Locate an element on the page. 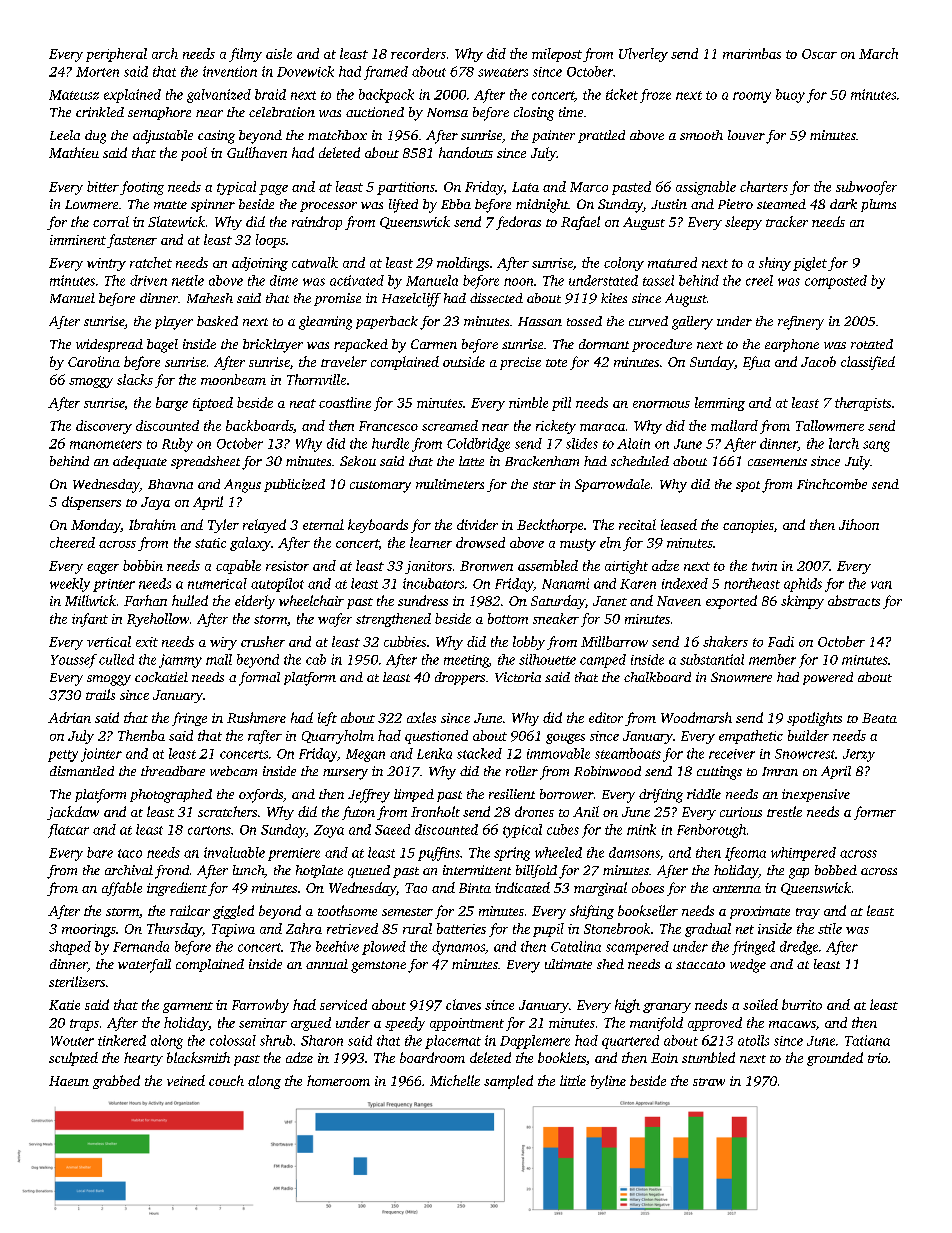 The height and width of the document is (1233, 952). peripheral is located at coordinates (116, 55).
